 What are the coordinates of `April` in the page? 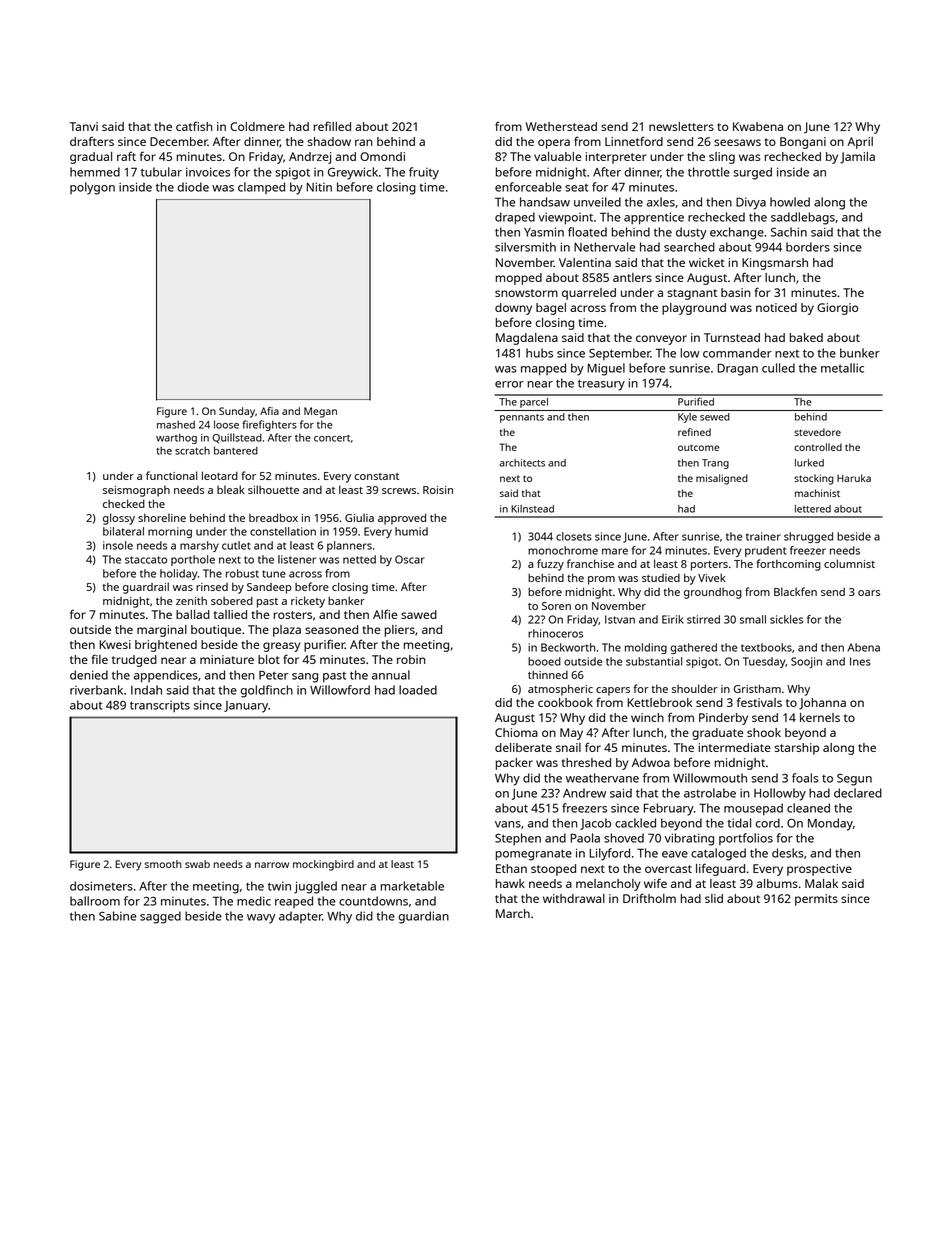 It's located at (860, 143).
